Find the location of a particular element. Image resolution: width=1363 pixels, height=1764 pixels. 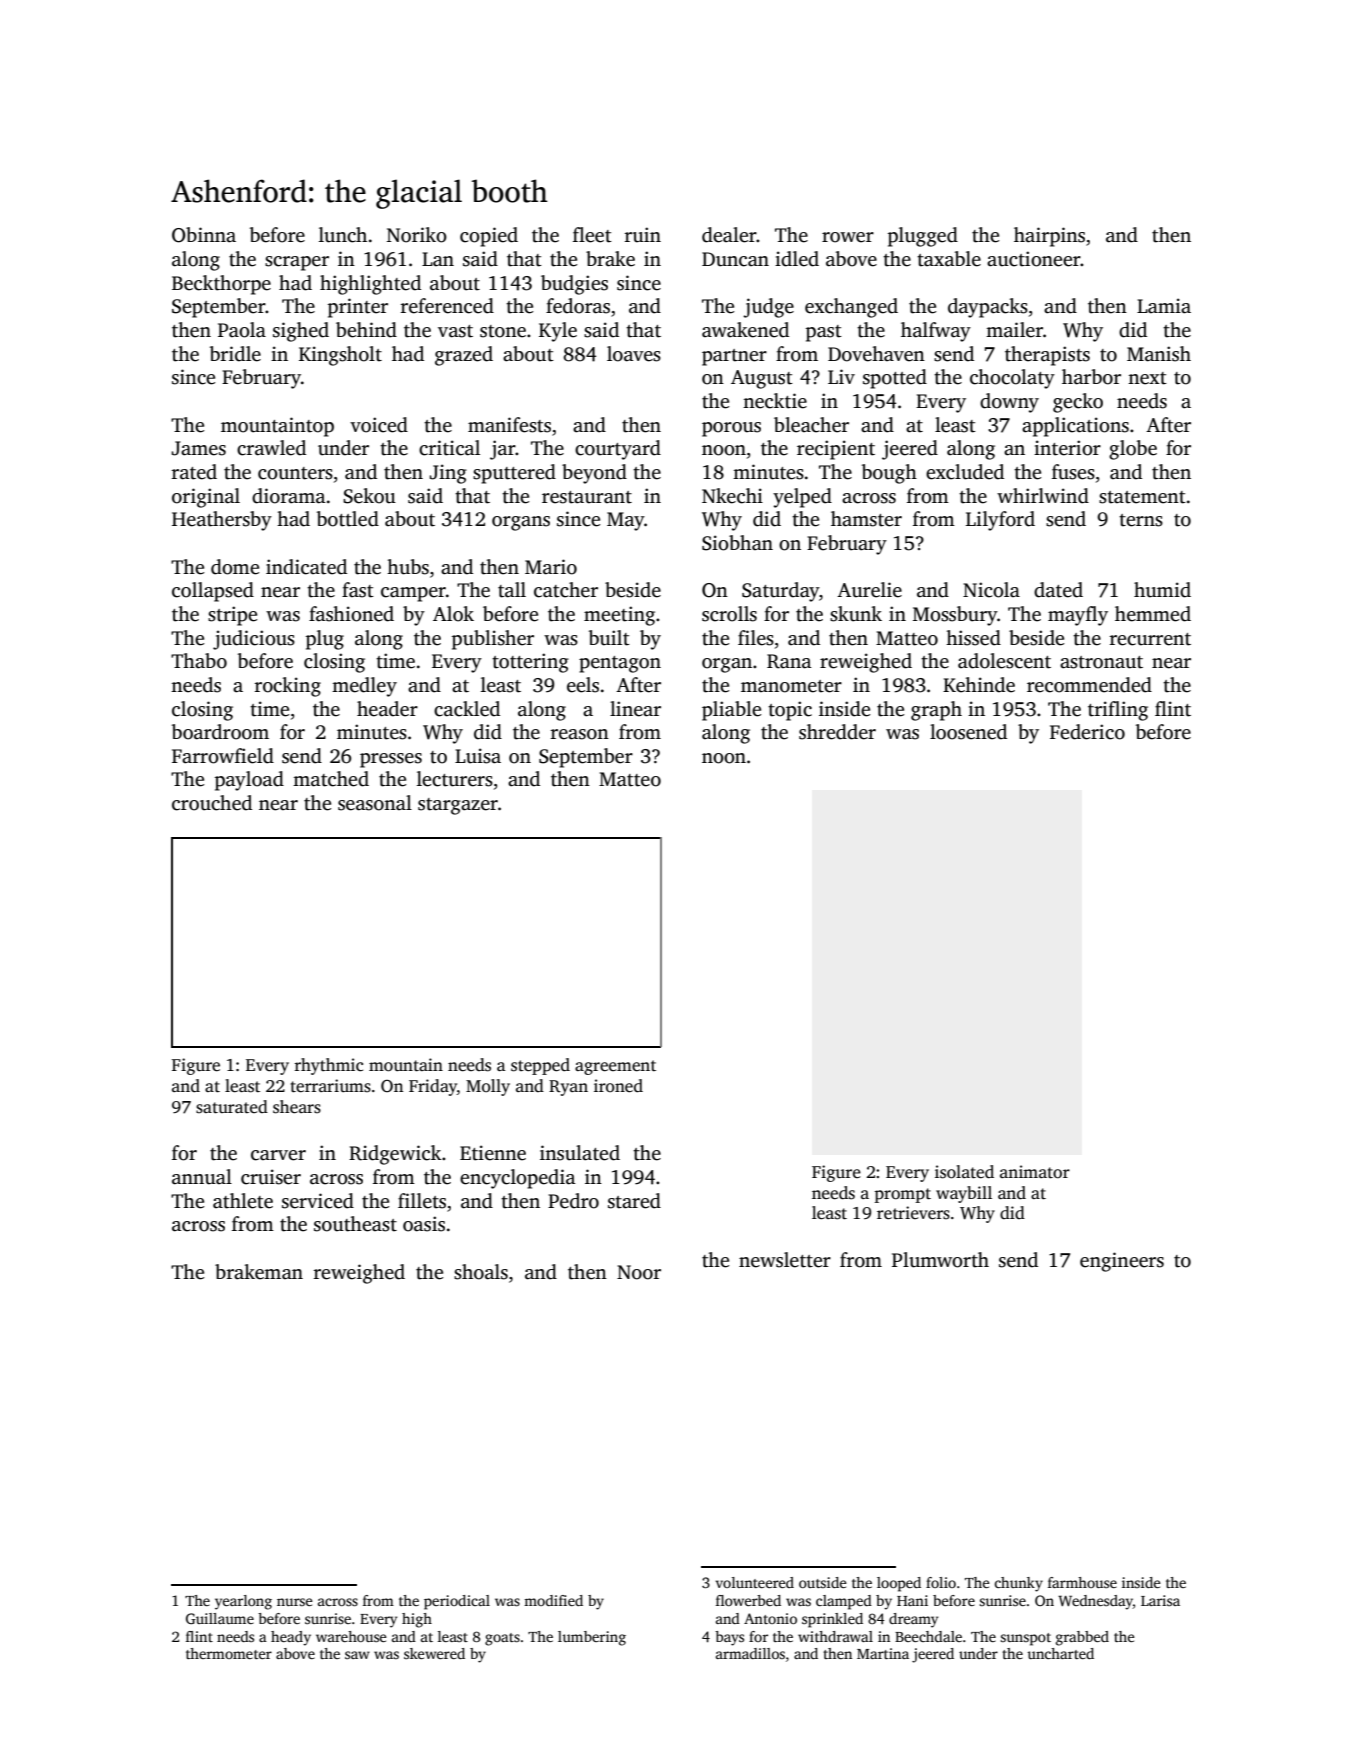

grazed is located at coordinates (464, 356).
